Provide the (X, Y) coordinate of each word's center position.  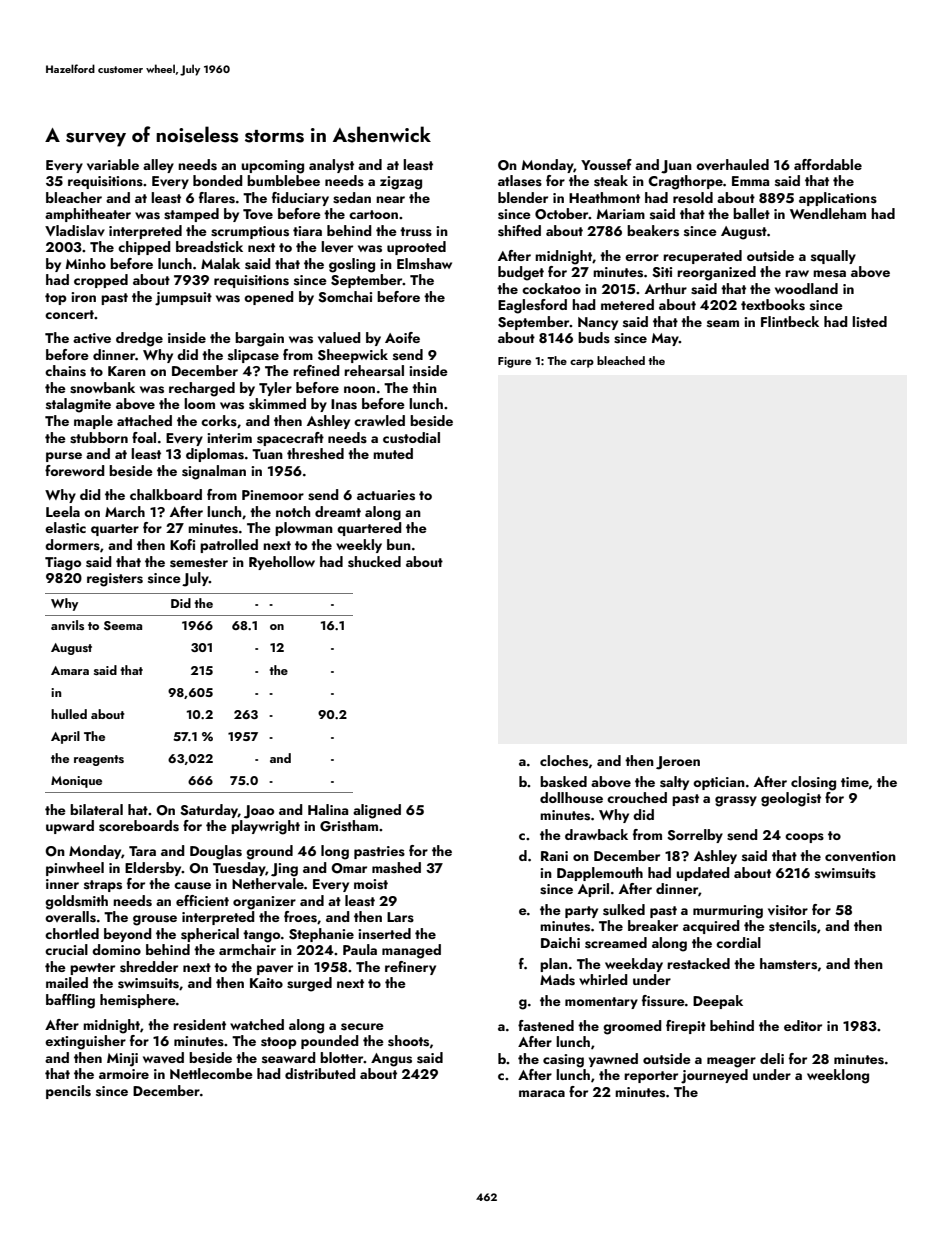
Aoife (402, 337)
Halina (328, 809)
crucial (66, 949)
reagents (99, 760)
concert (69, 314)
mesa (829, 274)
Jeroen (678, 763)
